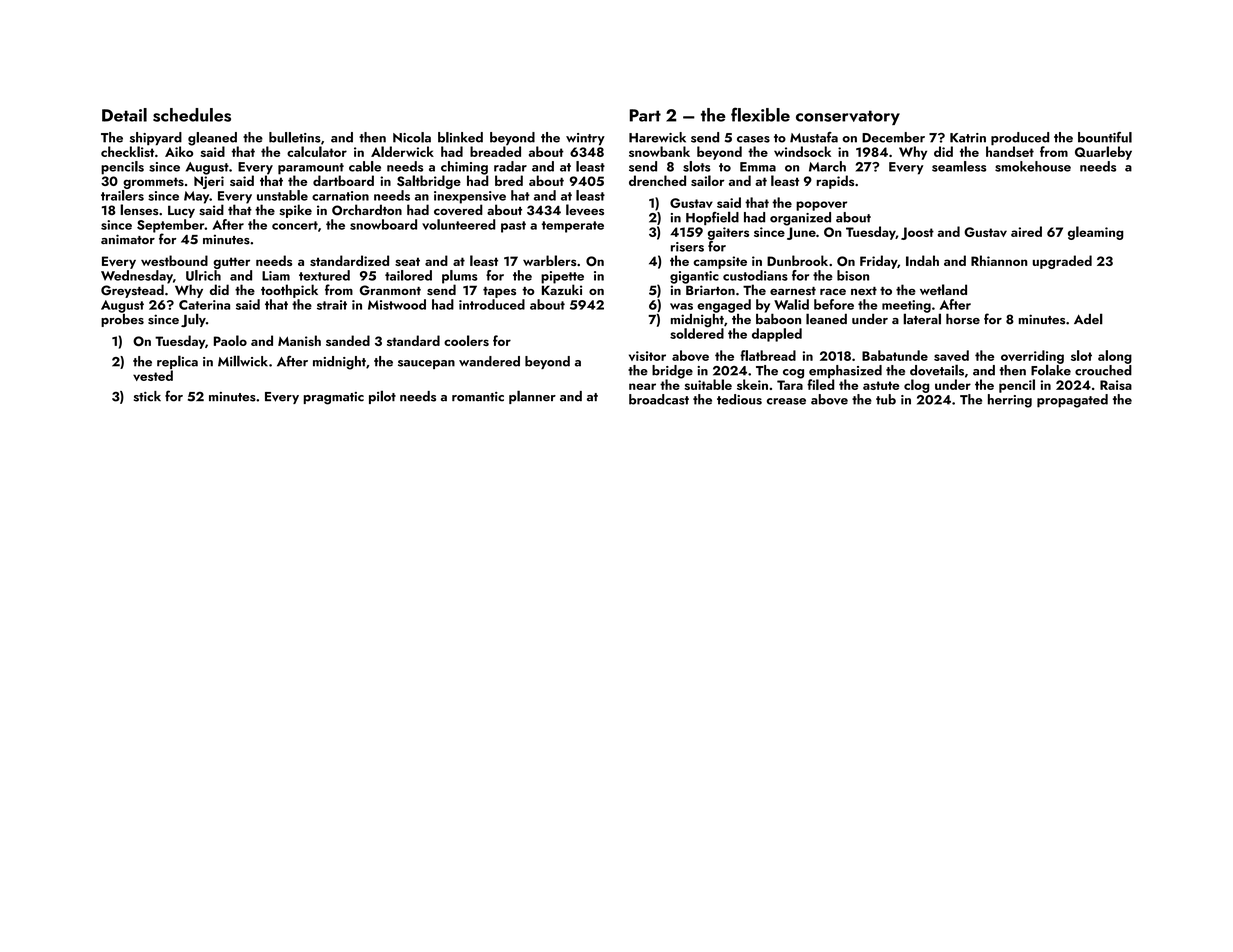 This screenshot has height=952, width=1233. I want to click on Adel, so click(1088, 319).
